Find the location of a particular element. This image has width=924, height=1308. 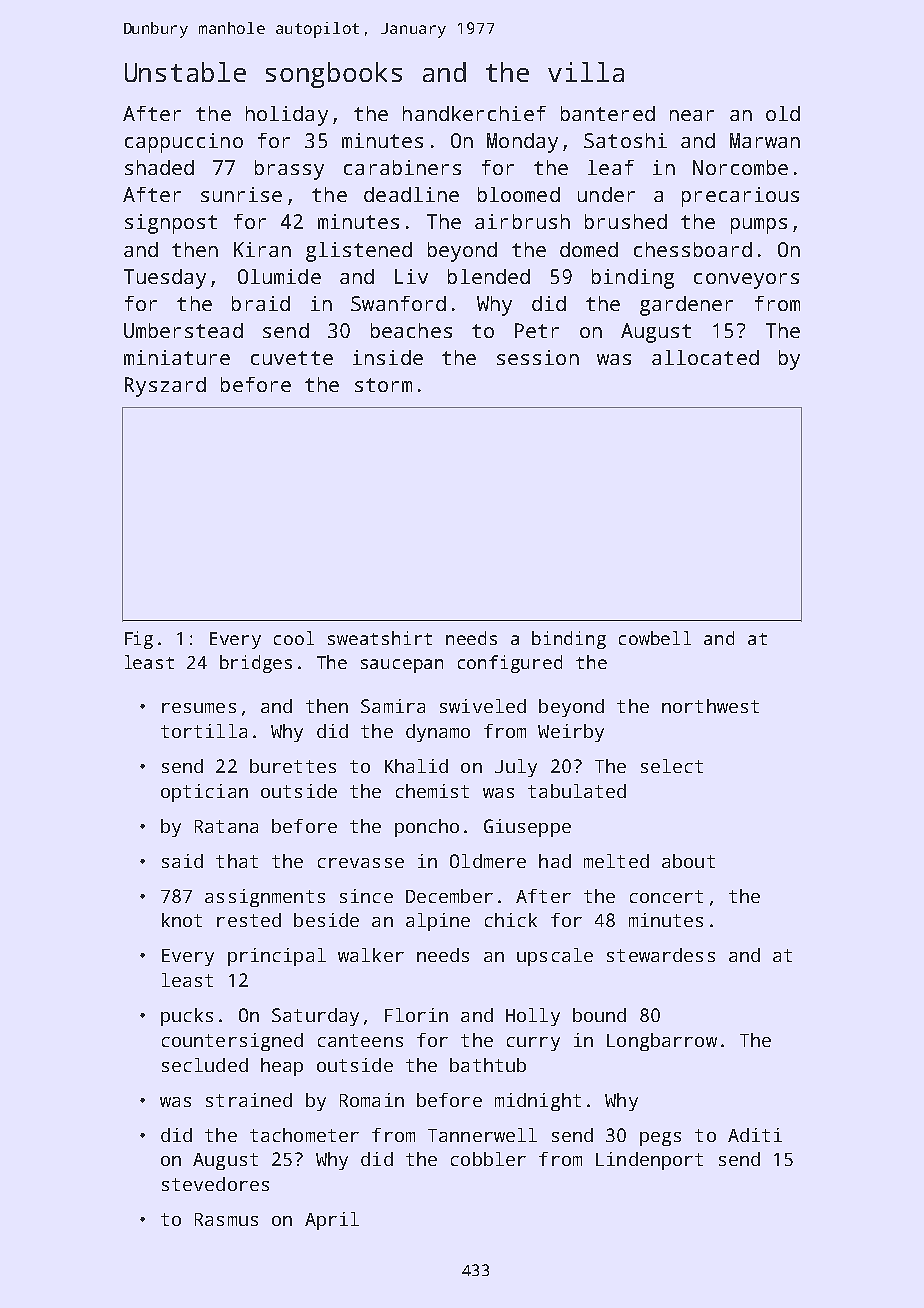

allocated is located at coordinates (705, 357).
